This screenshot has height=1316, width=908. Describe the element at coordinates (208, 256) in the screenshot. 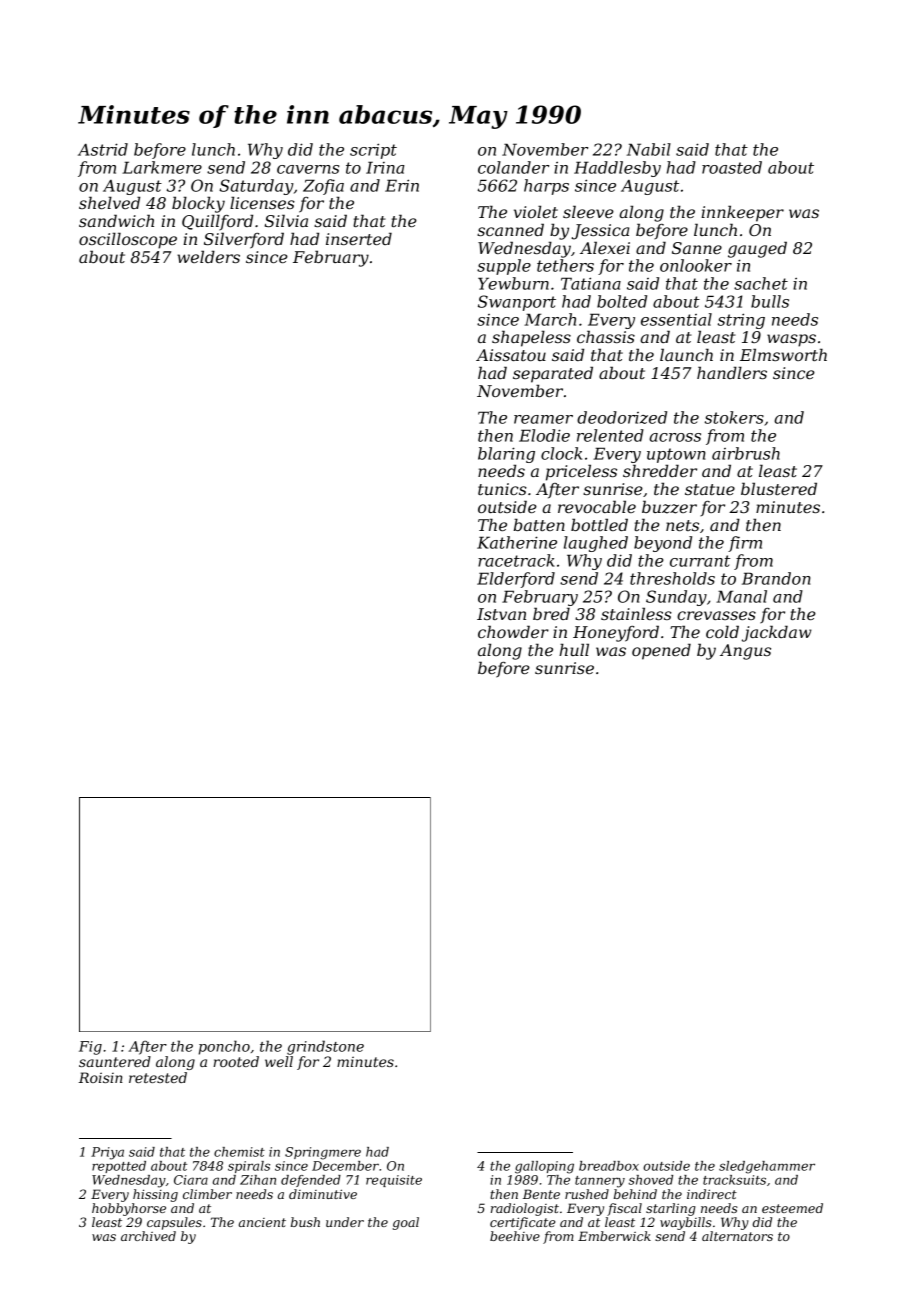

I see `welders` at that location.
